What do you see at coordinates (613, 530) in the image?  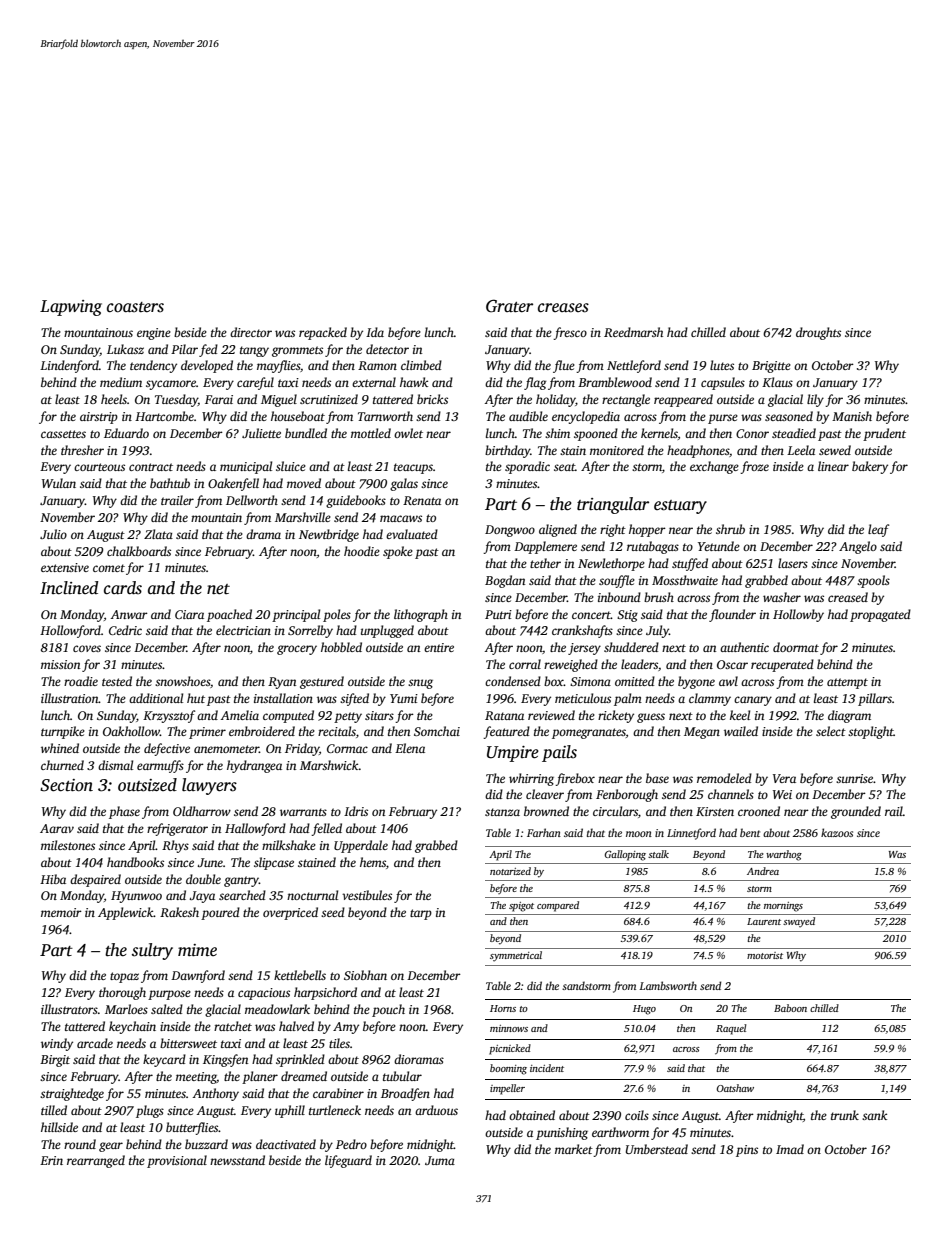 I see `right` at bounding box center [613, 530].
